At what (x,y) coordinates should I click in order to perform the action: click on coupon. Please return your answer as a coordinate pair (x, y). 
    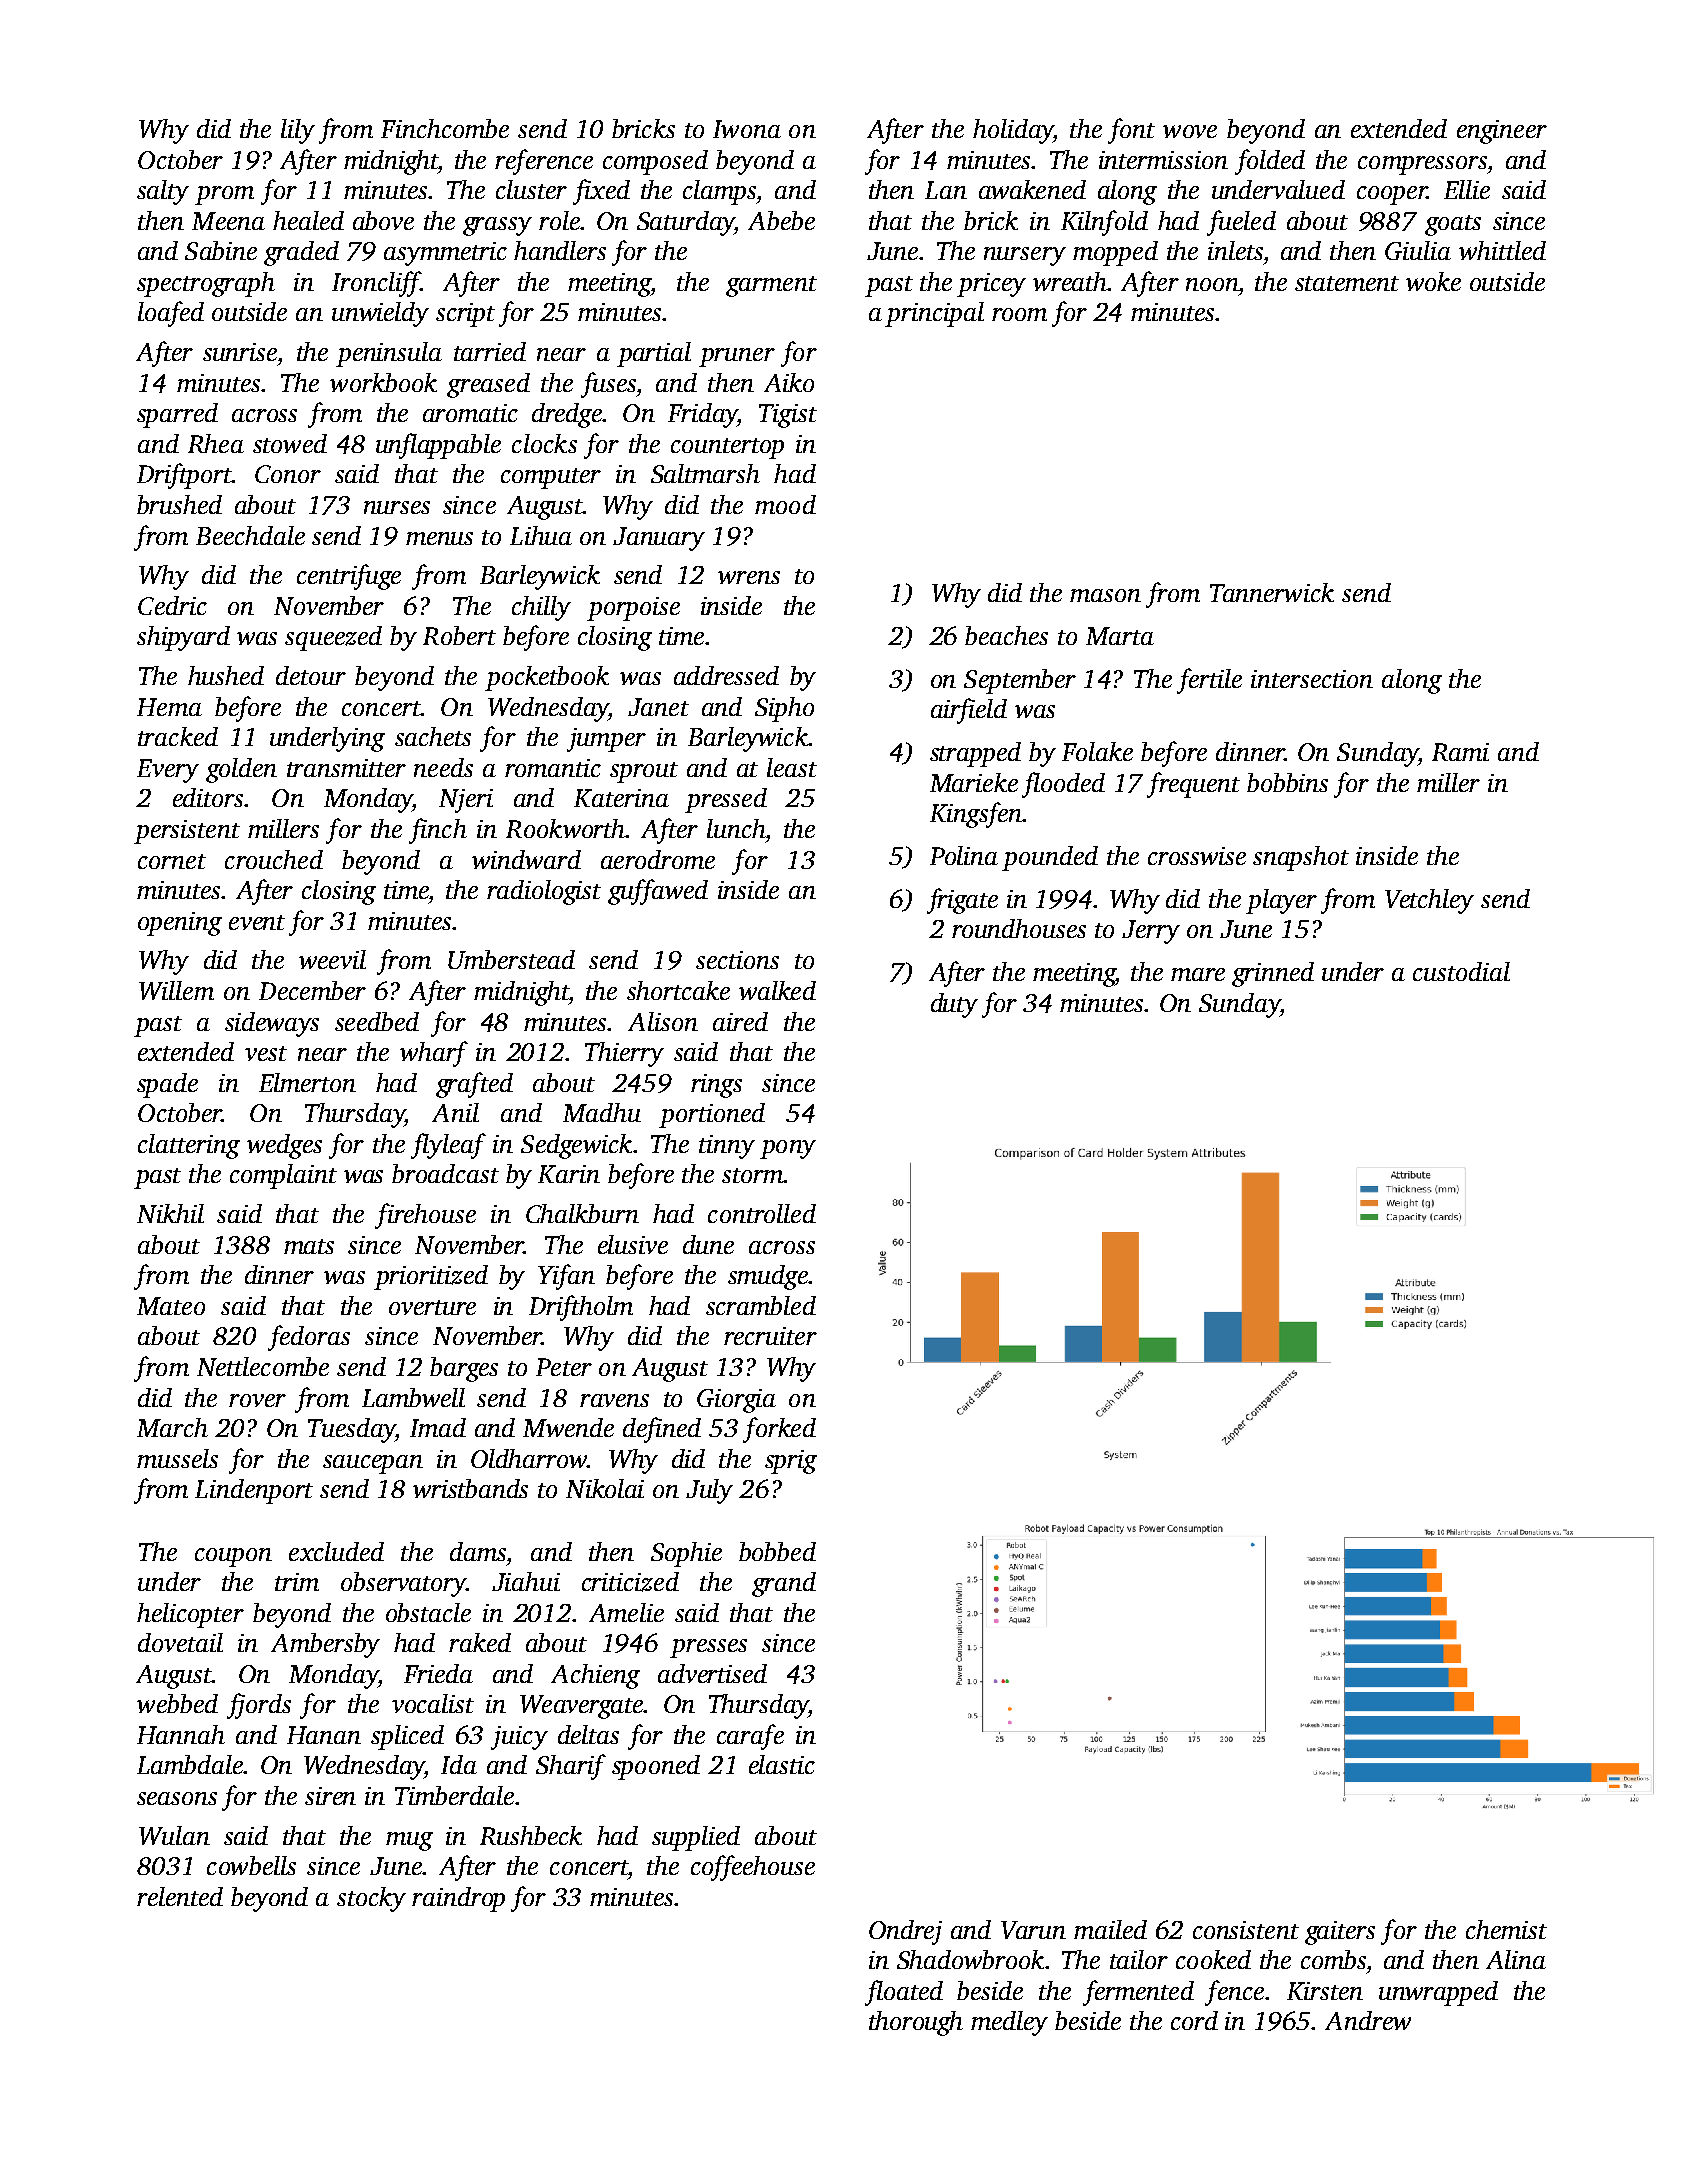
    Looking at the image, I should click on (233, 1557).
